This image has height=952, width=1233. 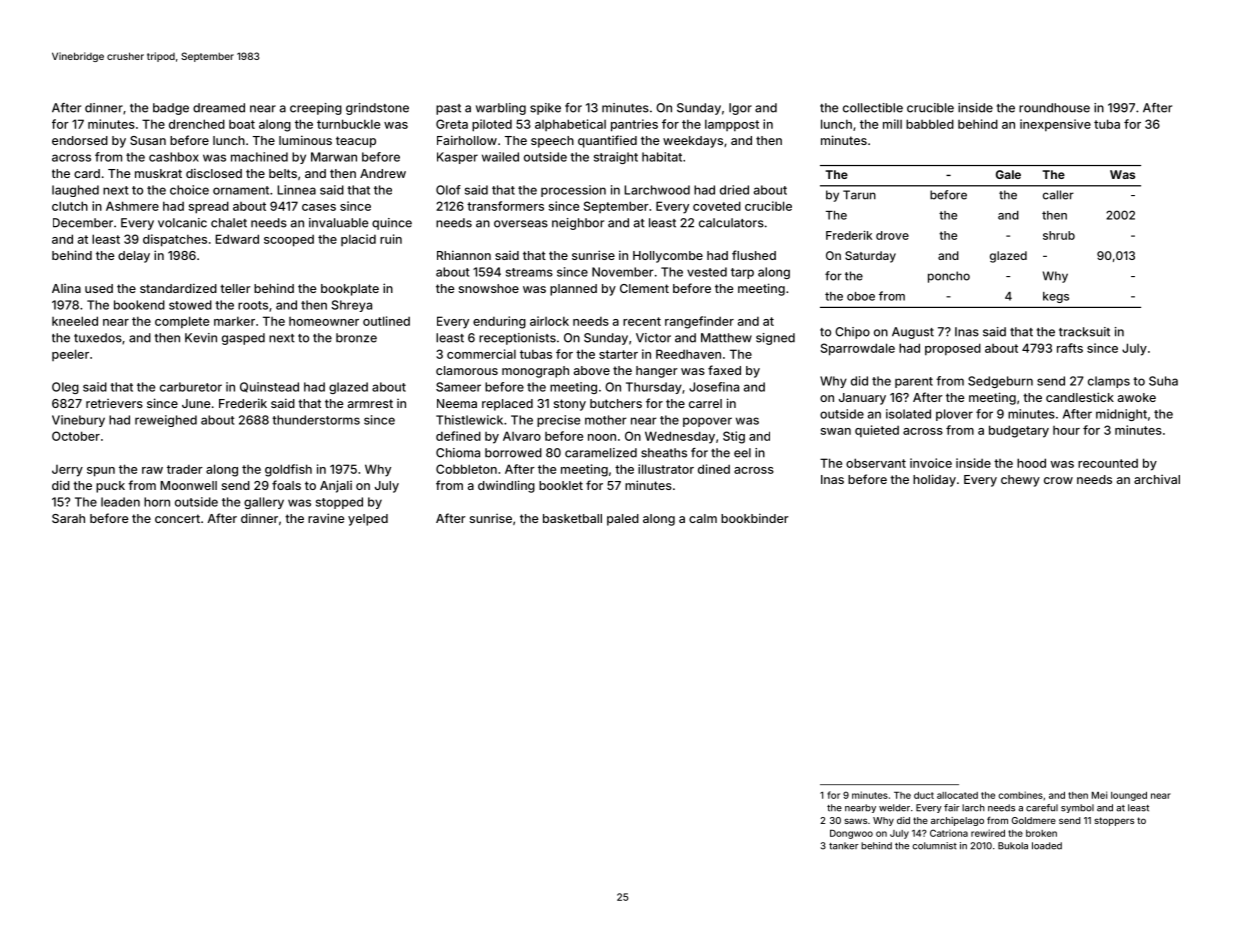 What do you see at coordinates (924, 795) in the image?
I see `duct` at bounding box center [924, 795].
